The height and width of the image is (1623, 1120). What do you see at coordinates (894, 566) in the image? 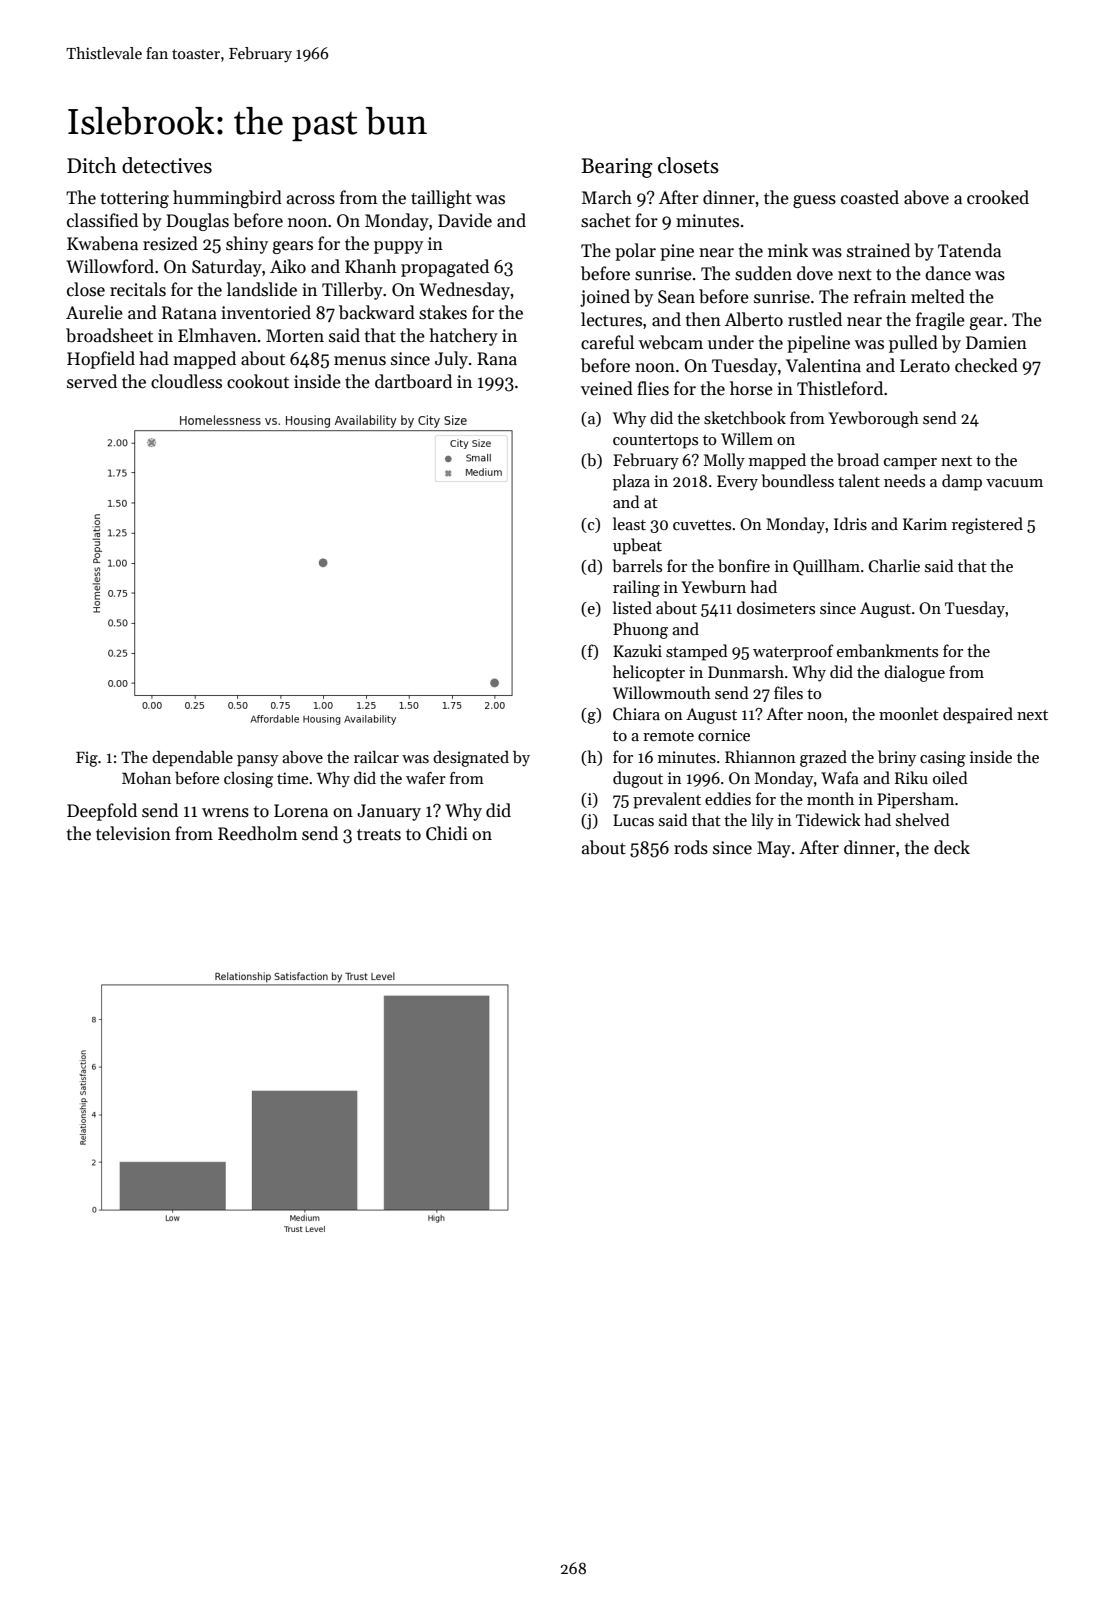
I see `Charlie` at bounding box center [894, 566].
